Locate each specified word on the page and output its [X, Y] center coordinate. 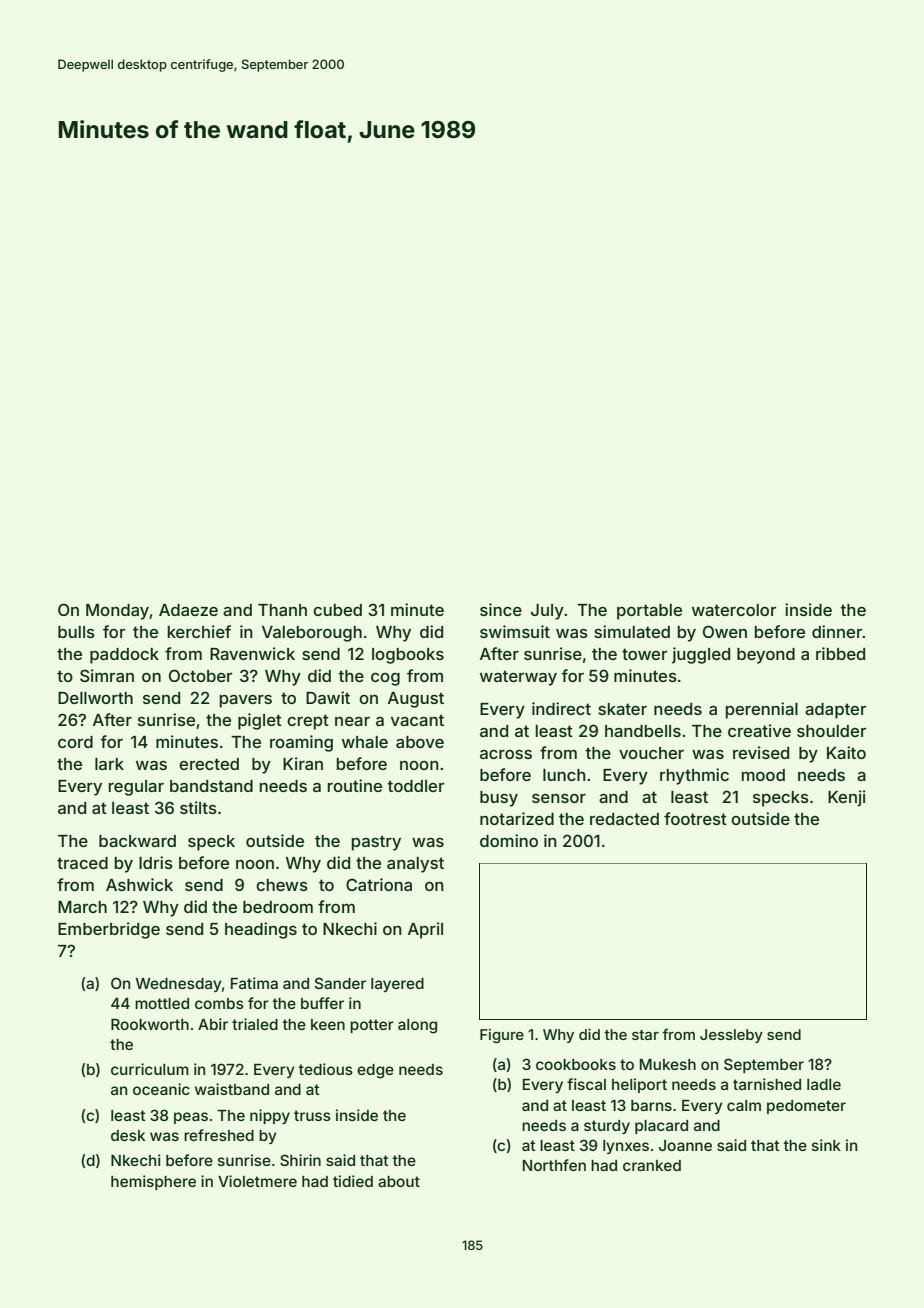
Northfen [554, 1165]
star [645, 1035]
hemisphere [153, 1182]
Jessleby [731, 1036]
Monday [118, 612]
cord [75, 742]
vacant [417, 720]
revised [761, 752]
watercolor [734, 610]
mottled [162, 1003]
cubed [337, 610]
